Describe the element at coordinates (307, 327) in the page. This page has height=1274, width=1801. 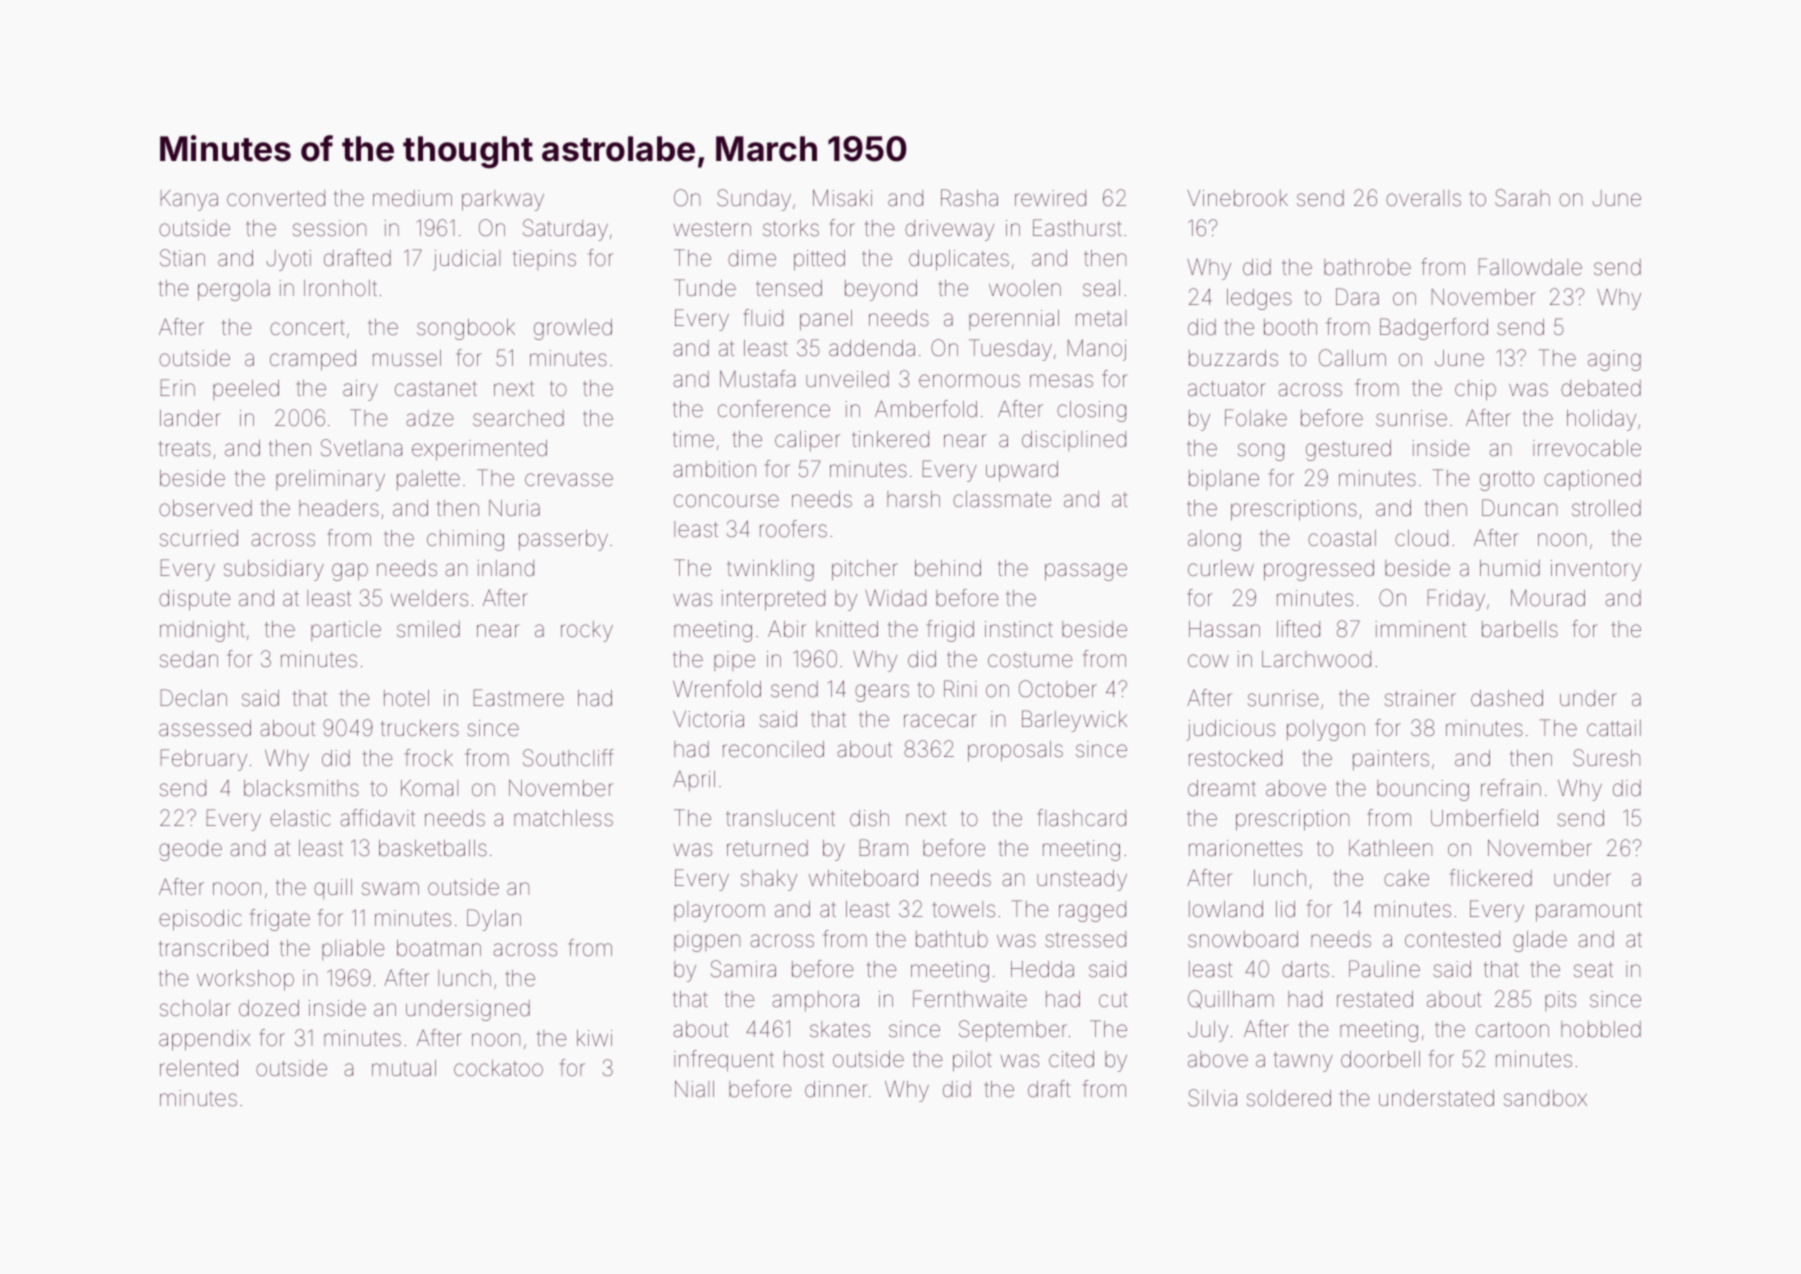
I see `concert` at that location.
